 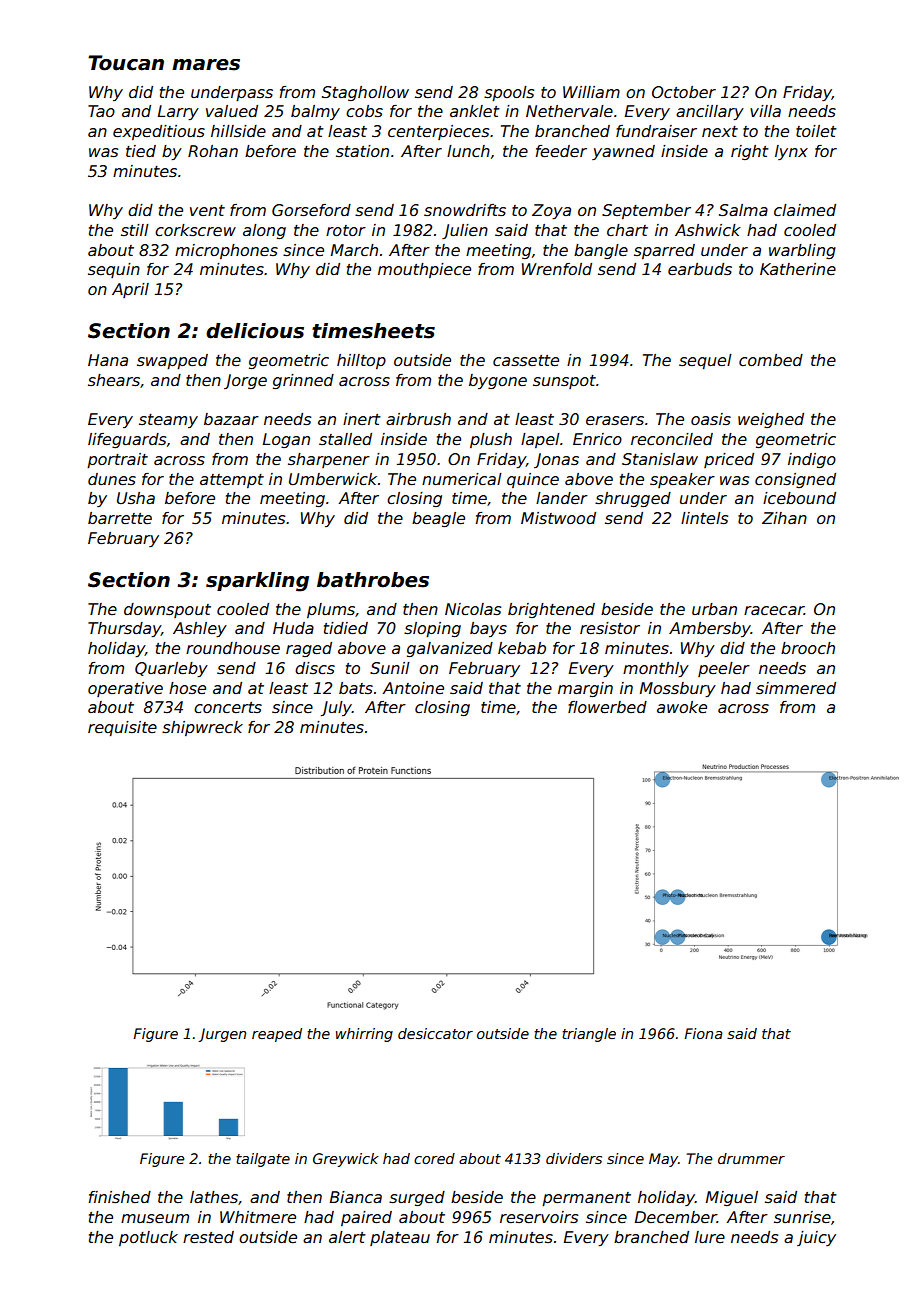 I want to click on William, so click(x=591, y=92).
